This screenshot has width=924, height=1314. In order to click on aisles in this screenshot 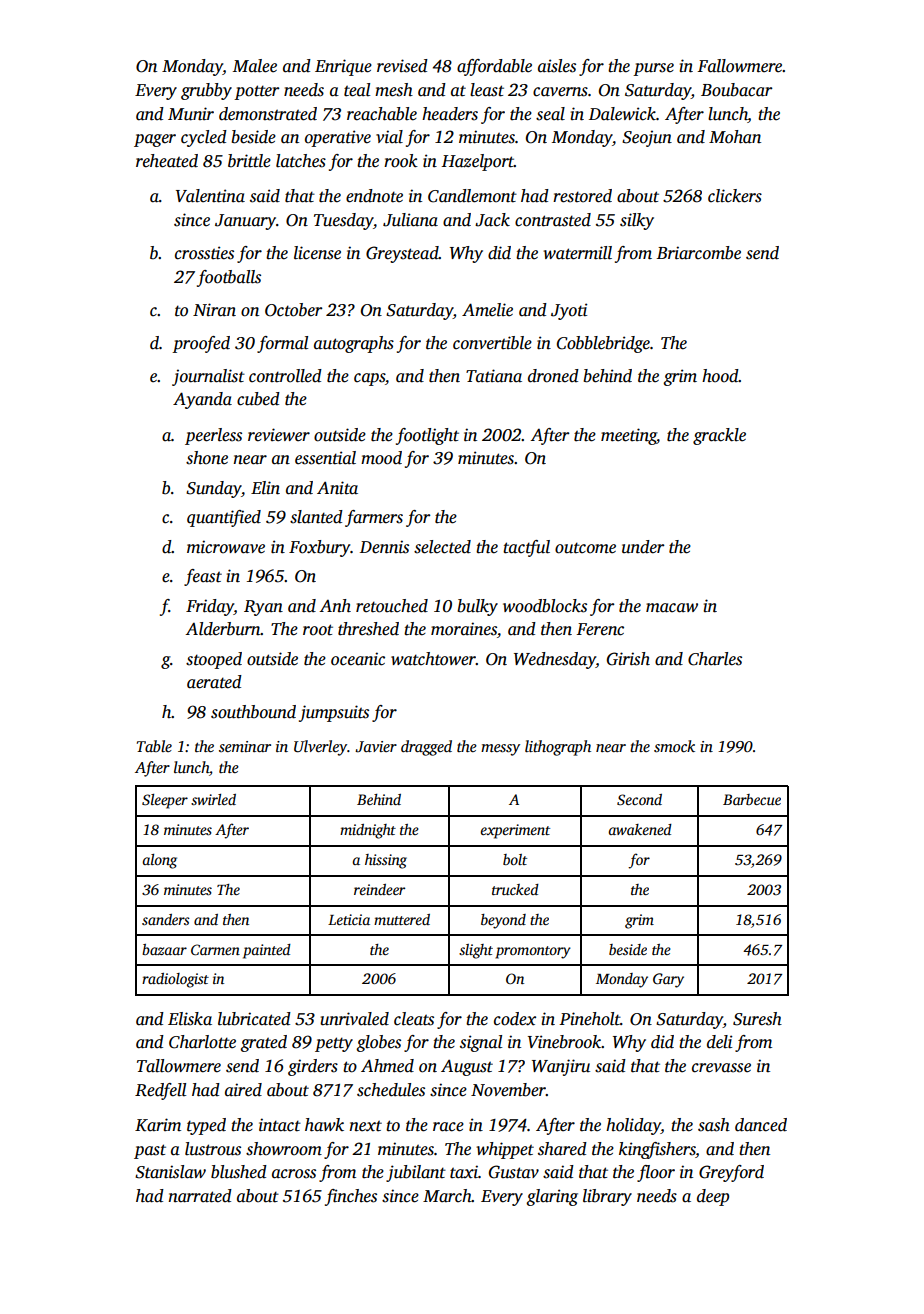, I will do `click(557, 66)`.
